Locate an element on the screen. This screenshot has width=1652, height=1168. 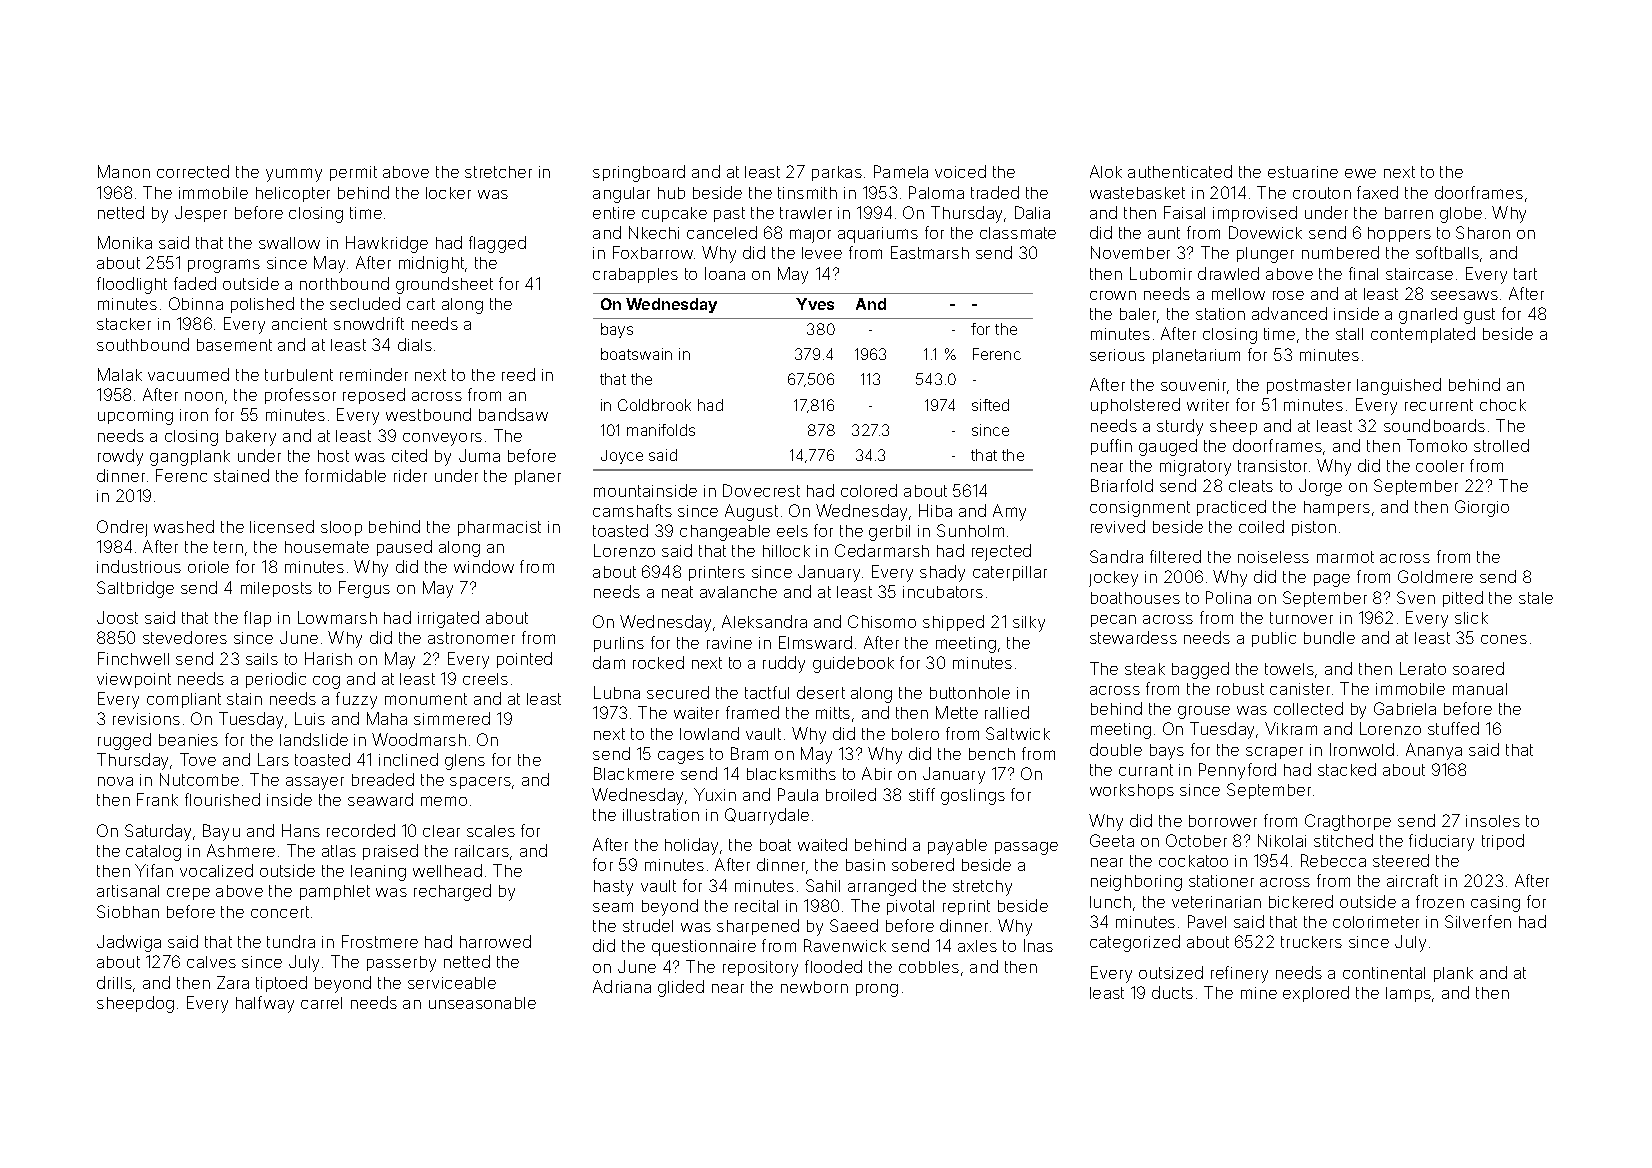
scraper is located at coordinates (1274, 753).
